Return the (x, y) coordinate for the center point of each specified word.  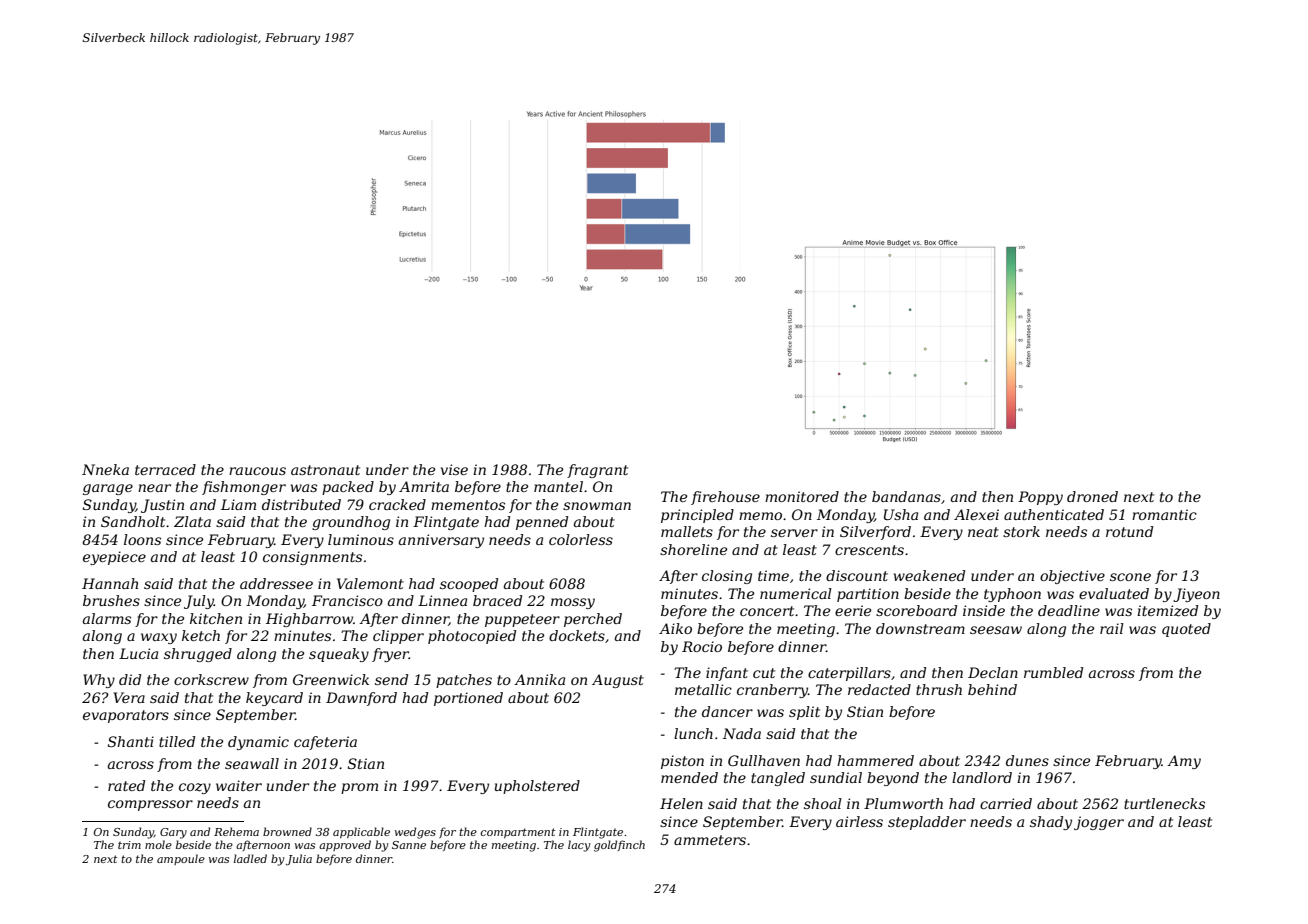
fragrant (597, 471)
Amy (1184, 762)
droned (1092, 496)
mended (689, 777)
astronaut (325, 470)
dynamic (258, 743)
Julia (299, 860)
